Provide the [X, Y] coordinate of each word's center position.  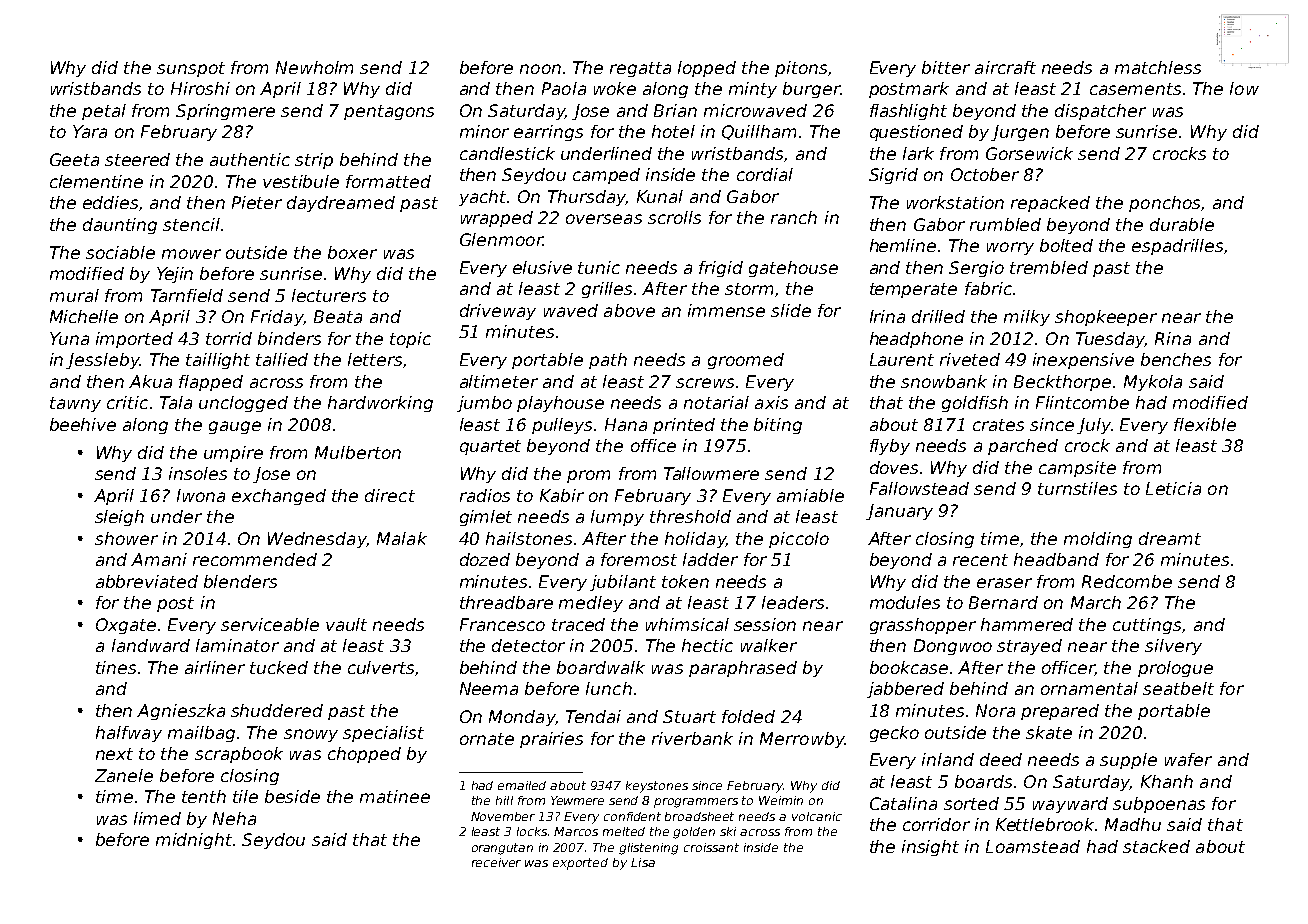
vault [346, 624]
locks [532, 831]
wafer [1188, 759]
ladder [710, 559]
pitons [801, 69]
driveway [498, 312]
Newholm [314, 67]
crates [998, 425]
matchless [1158, 67]
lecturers [329, 295]
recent [980, 560]
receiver [496, 862]
